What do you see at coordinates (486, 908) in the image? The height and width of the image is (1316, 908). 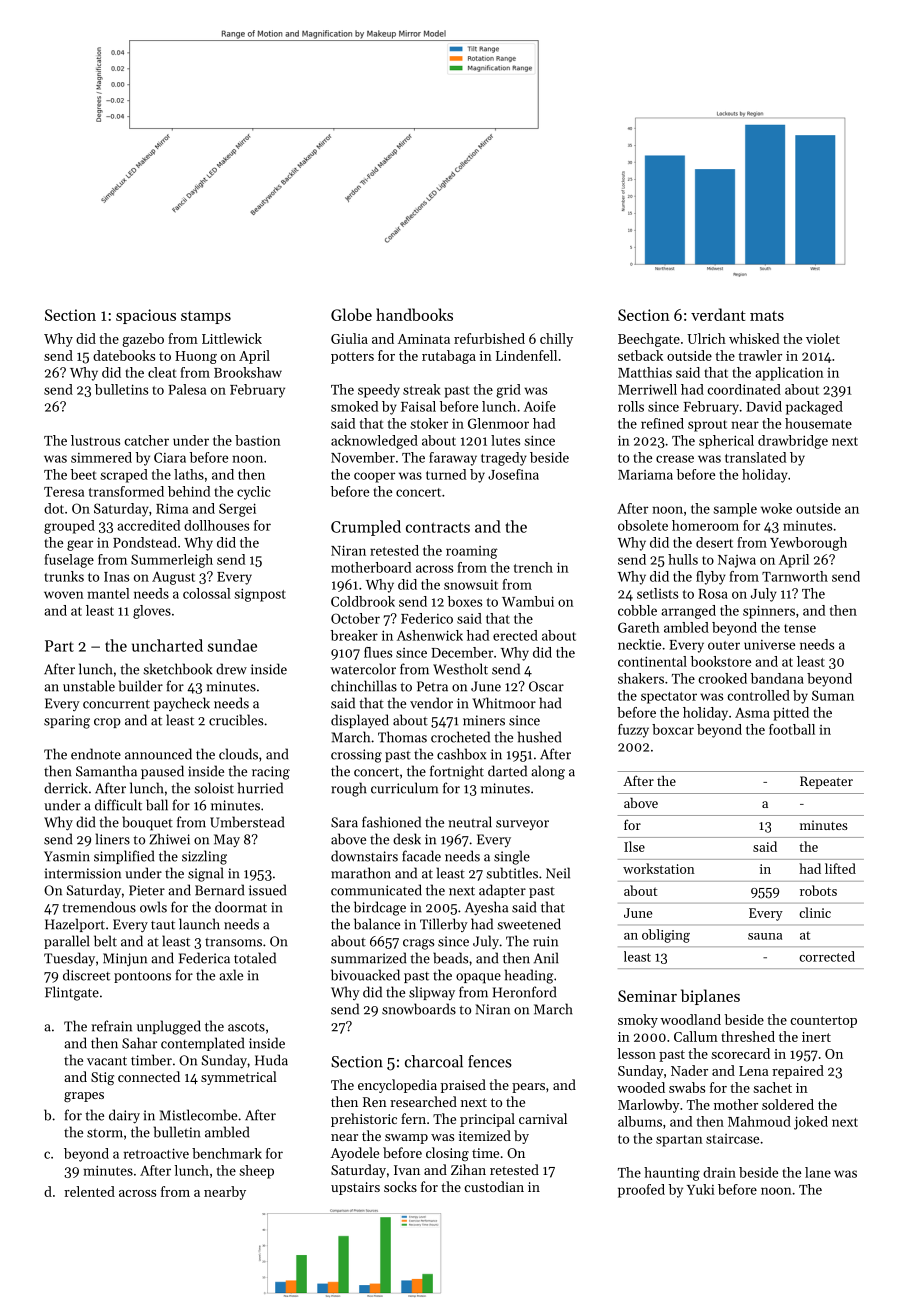 I see `Ayesha` at bounding box center [486, 908].
